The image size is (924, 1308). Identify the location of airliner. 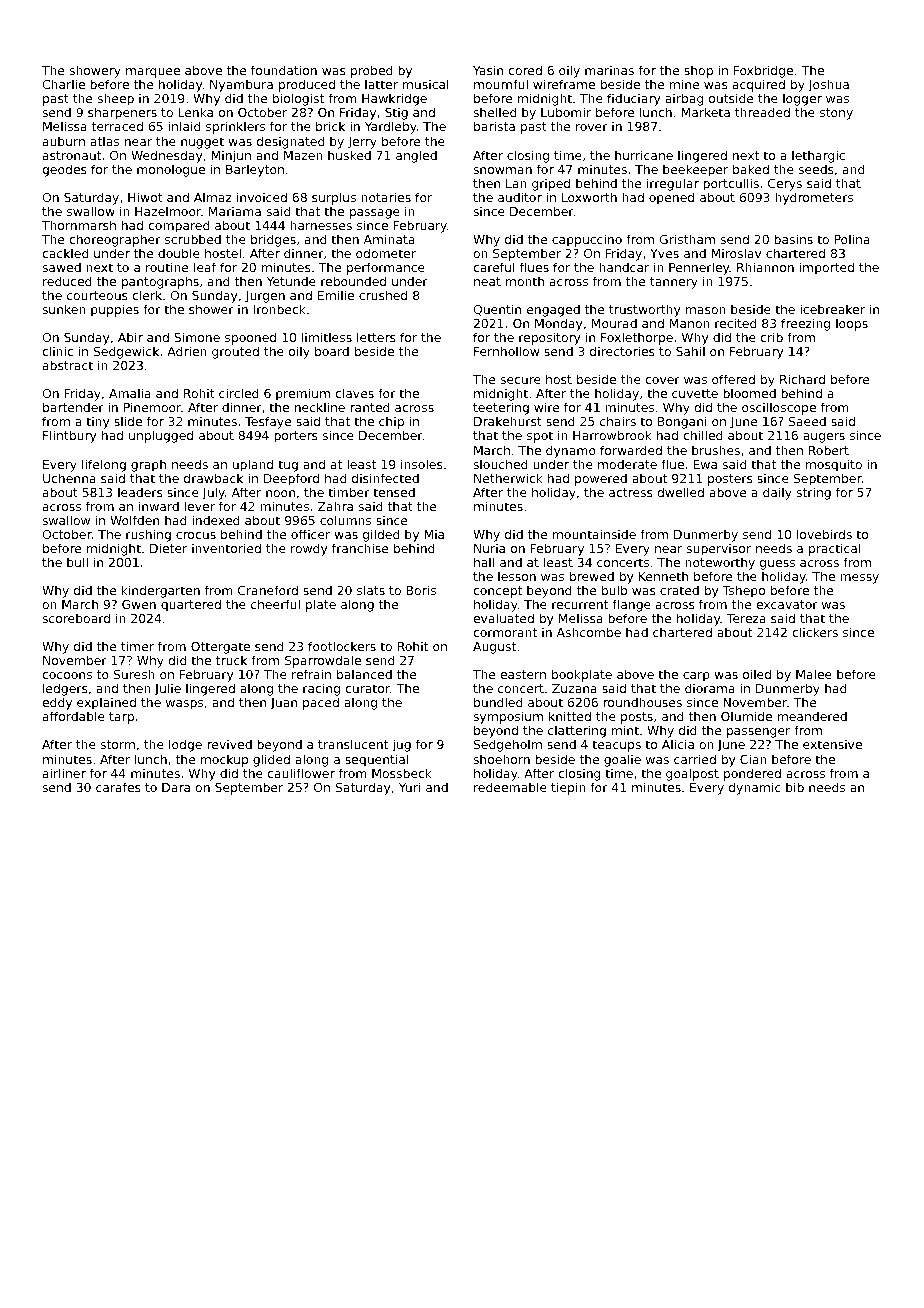
(64, 773).
